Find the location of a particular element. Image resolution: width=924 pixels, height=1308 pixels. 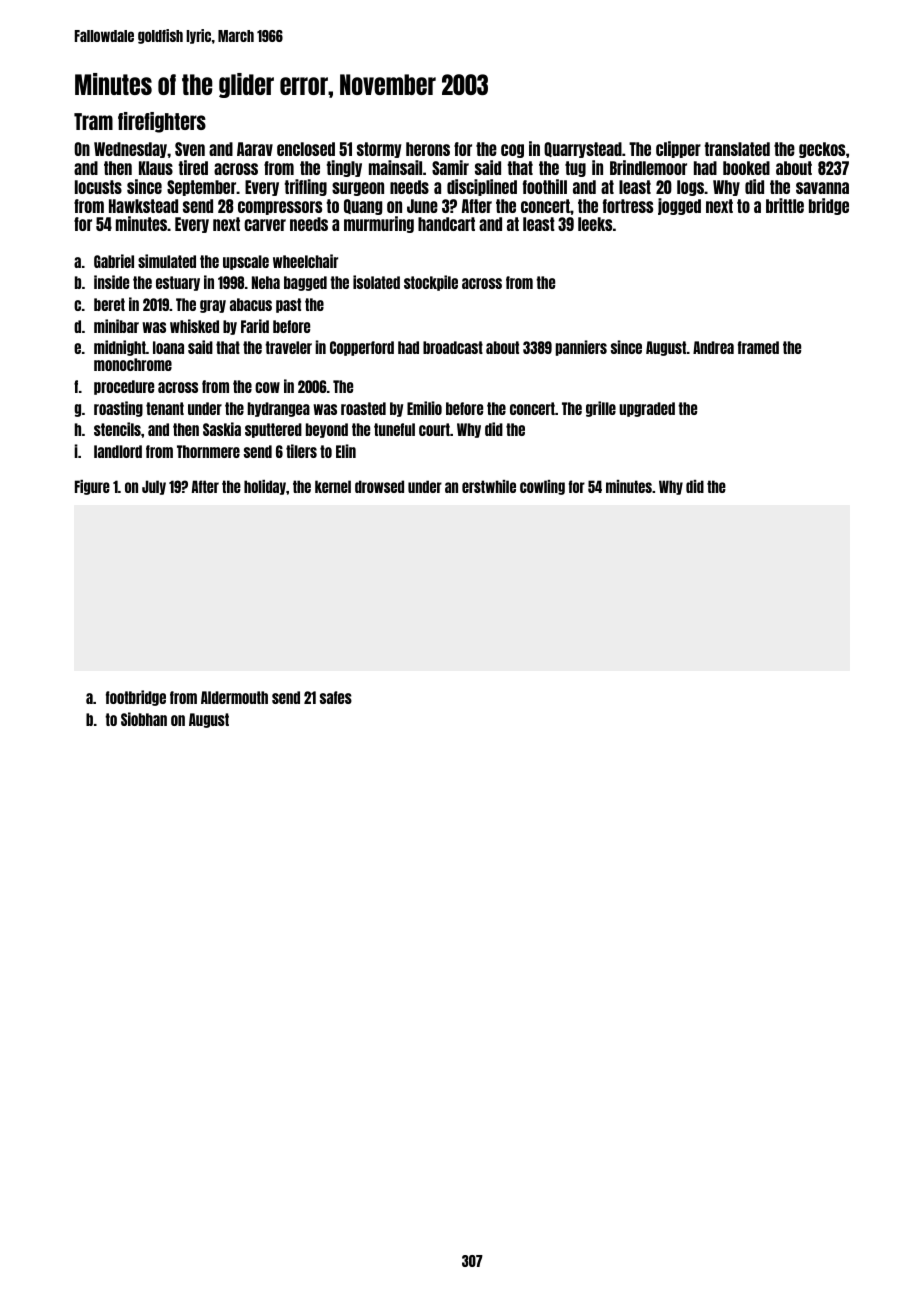

July is located at coordinates (154, 487).
